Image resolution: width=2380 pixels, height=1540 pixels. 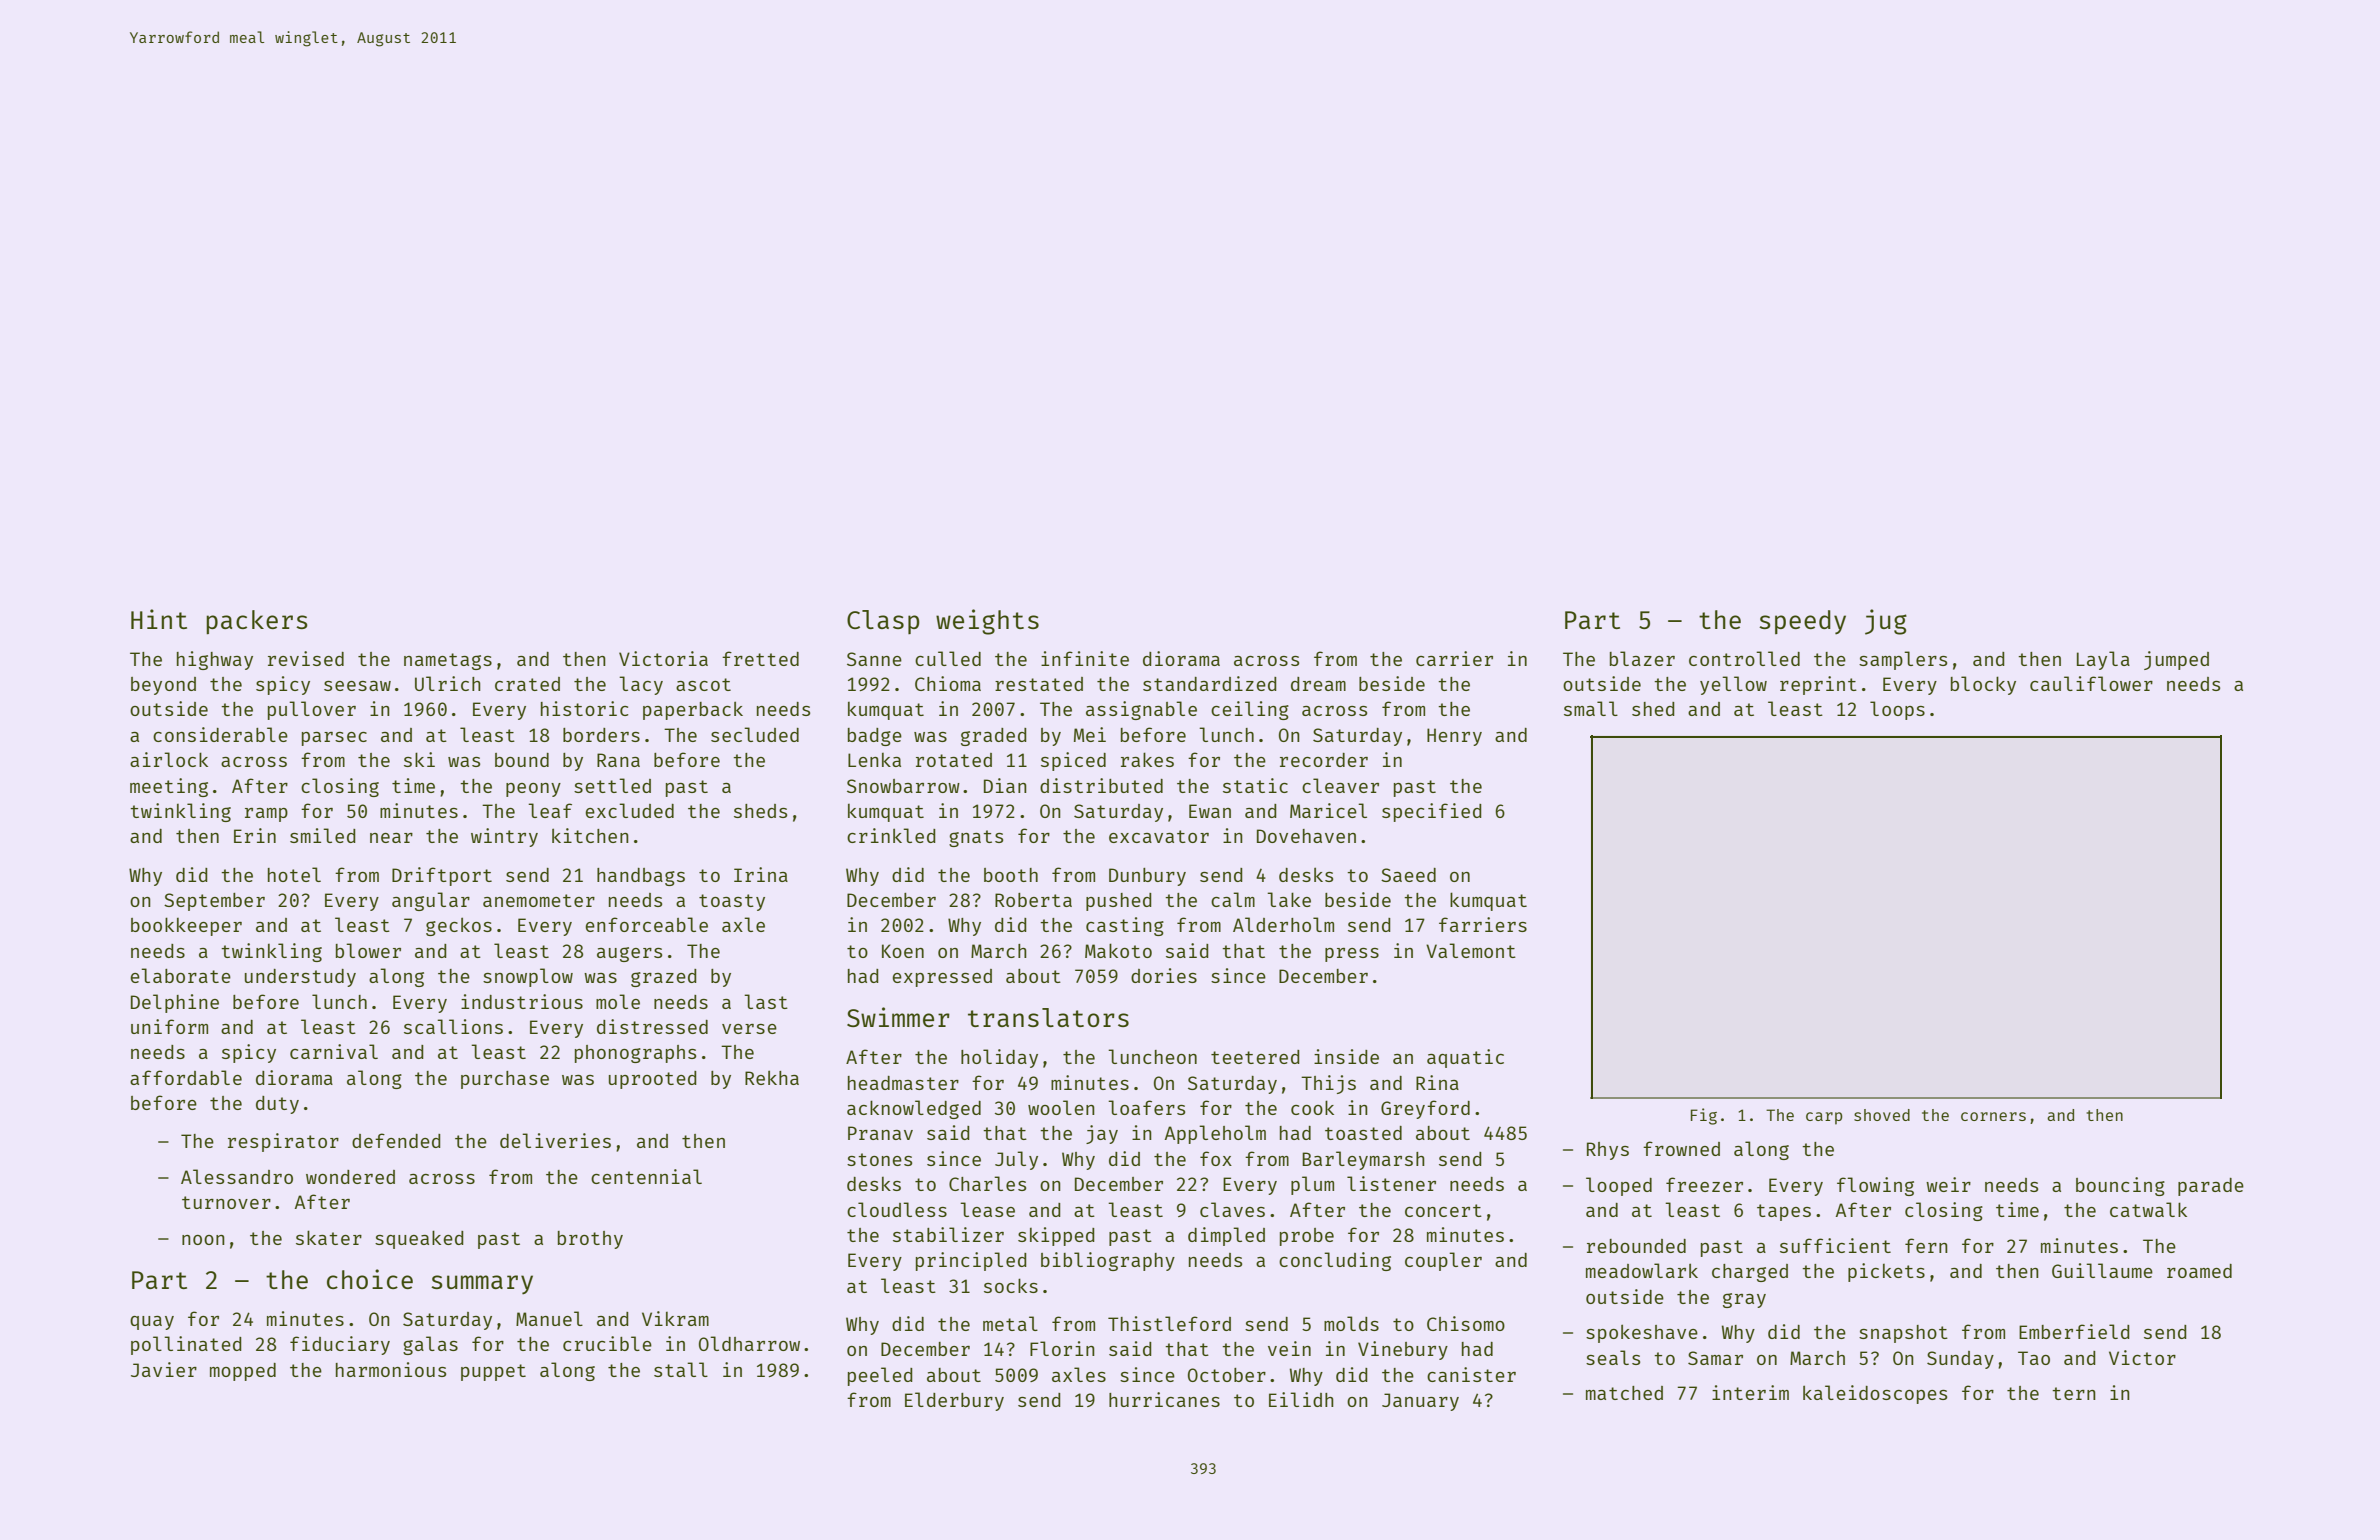 What do you see at coordinates (1993, 1116) in the document?
I see `corners` at bounding box center [1993, 1116].
